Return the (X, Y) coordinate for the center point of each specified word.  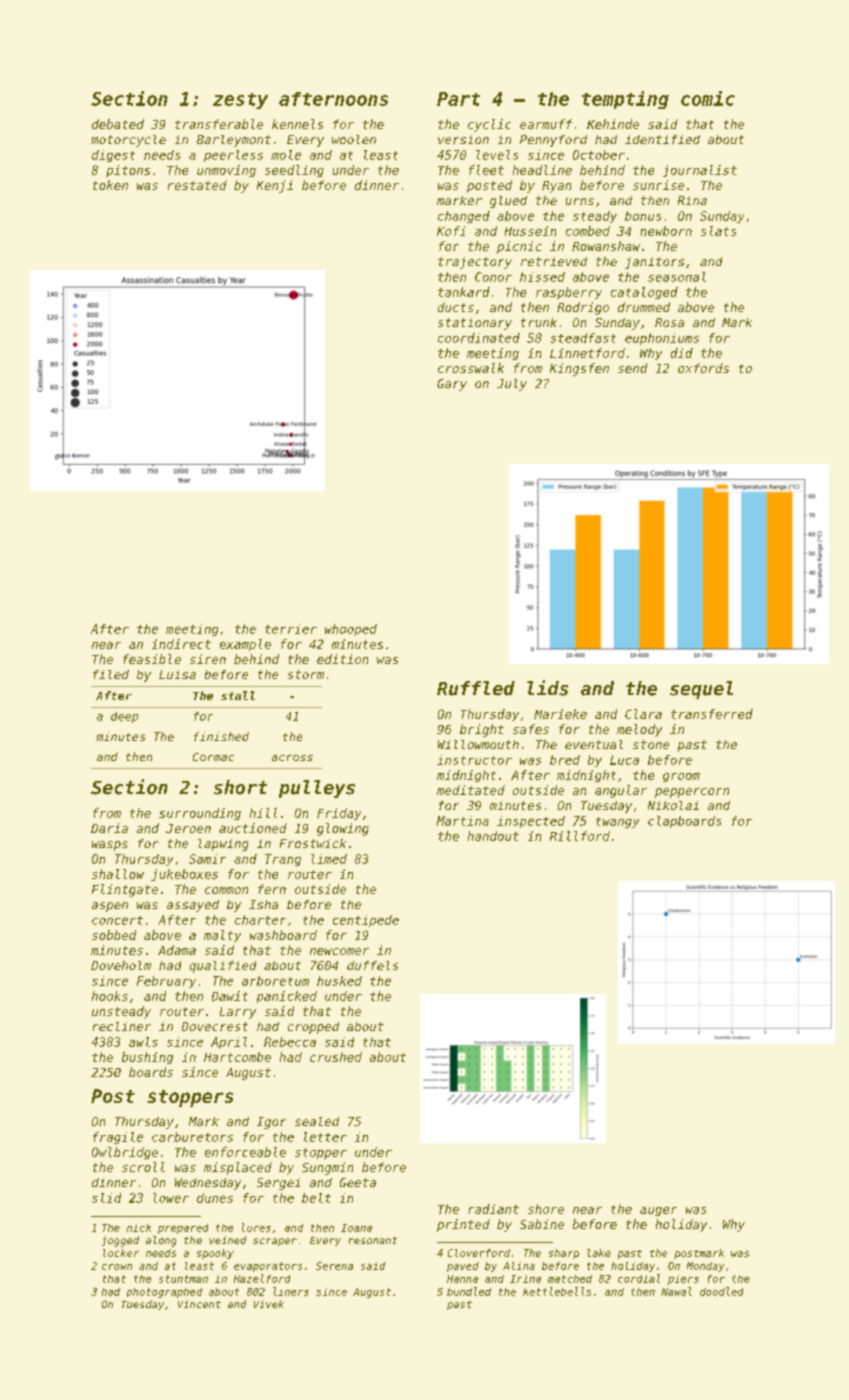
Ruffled (476, 688)
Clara (643, 714)
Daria (109, 828)
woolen (354, 139)
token (110, 185)
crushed (336, 1057)
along (161, 1241)
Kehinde (613, 124)
